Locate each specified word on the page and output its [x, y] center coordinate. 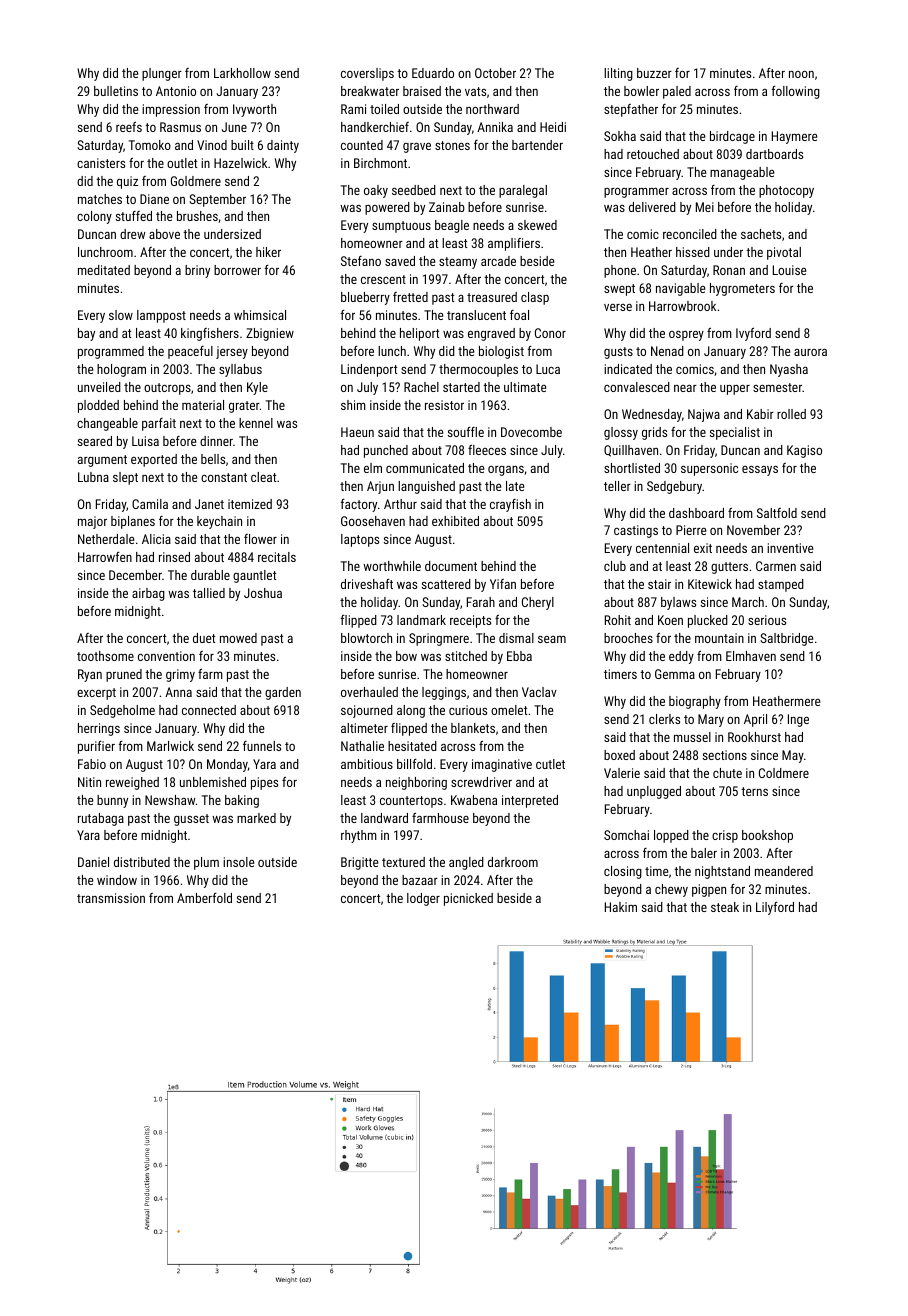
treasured [492, 297]
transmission [111, 898]
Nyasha [789, 370]
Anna [178, 692]
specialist [735, 433]
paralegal [523, 191]
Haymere [795, 137]
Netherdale [106, 539]
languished [426, 487]
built [242, 145]
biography [695, 702]
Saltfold [777, 513]
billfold [414, 764]
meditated [104, 270]
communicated [425, 468]
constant [224, 477]
